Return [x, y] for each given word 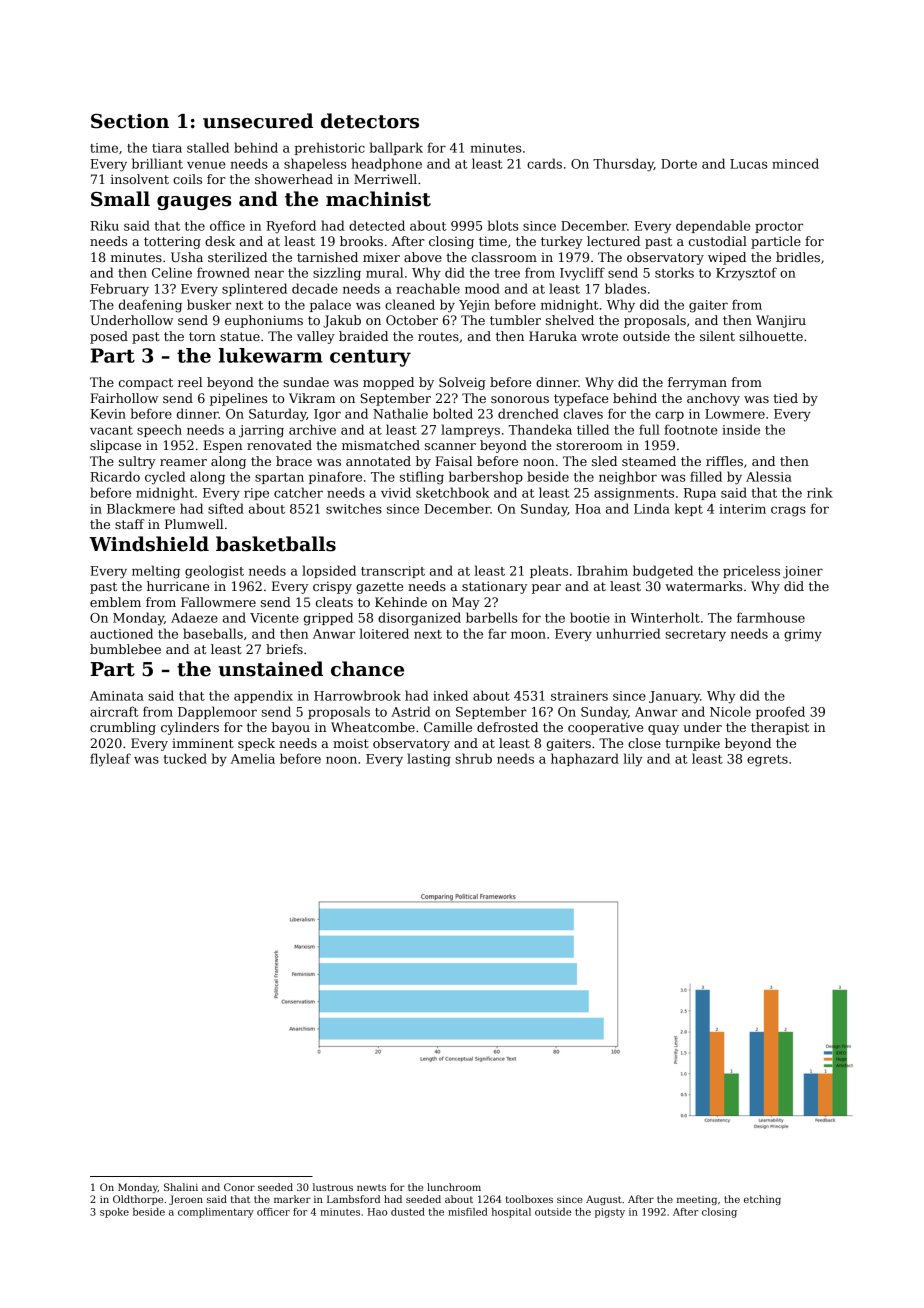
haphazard [585, 759]
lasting [429, 760]
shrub [473, 758]
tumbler [515, 320]
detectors [370, 121]
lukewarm [271, 355]
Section [130, 121]
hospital [511, 1213]
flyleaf [110, 760]
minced [795, 163]
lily [633, 760]
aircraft [114, 711]
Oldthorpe [138, 1200]
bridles [798, 257]
